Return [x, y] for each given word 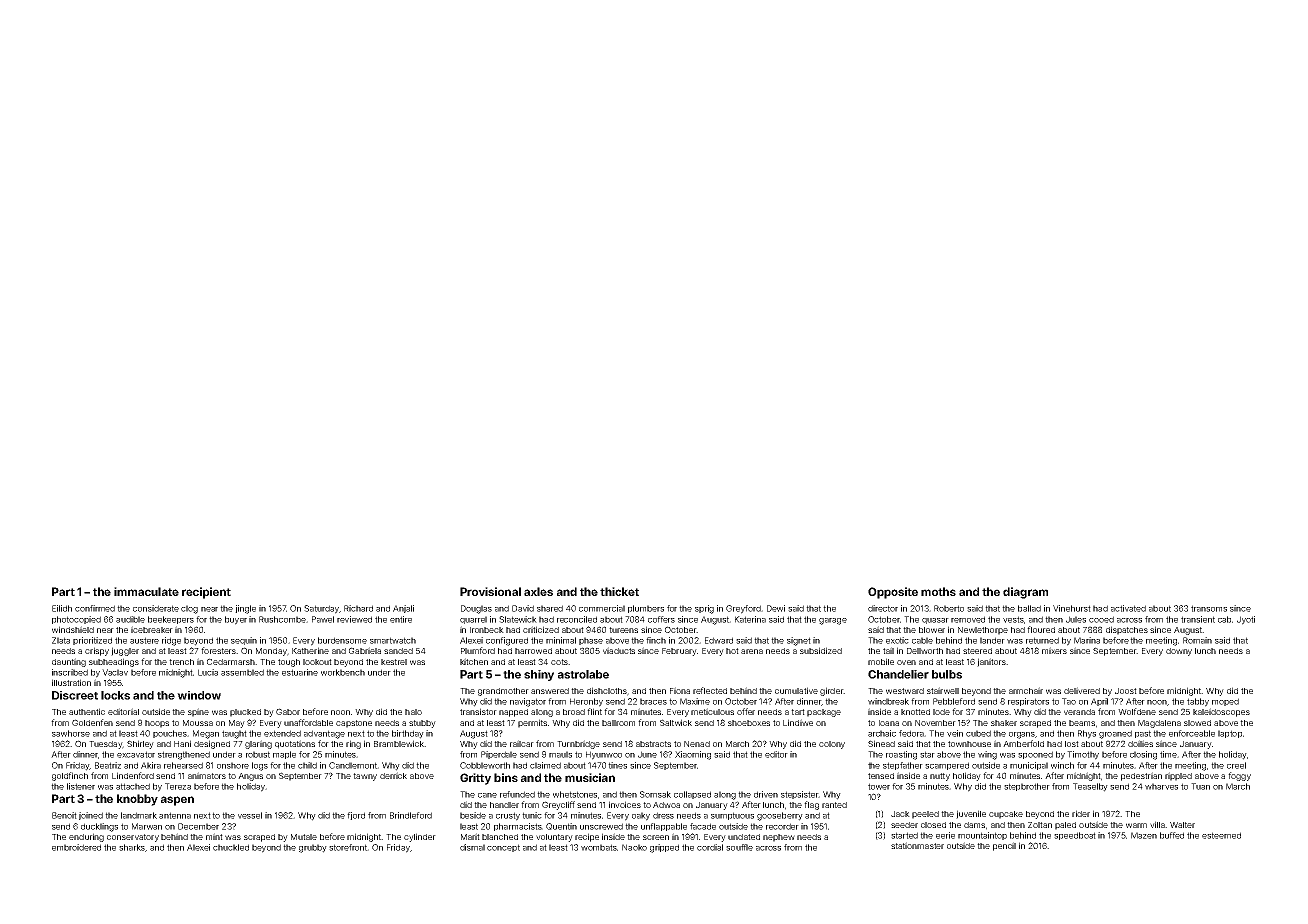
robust [258, 754]
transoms [1209, 608]
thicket [619, 591]
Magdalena [1159, 724]
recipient [206, 593]
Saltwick [676, 722]
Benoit [64, 815]
